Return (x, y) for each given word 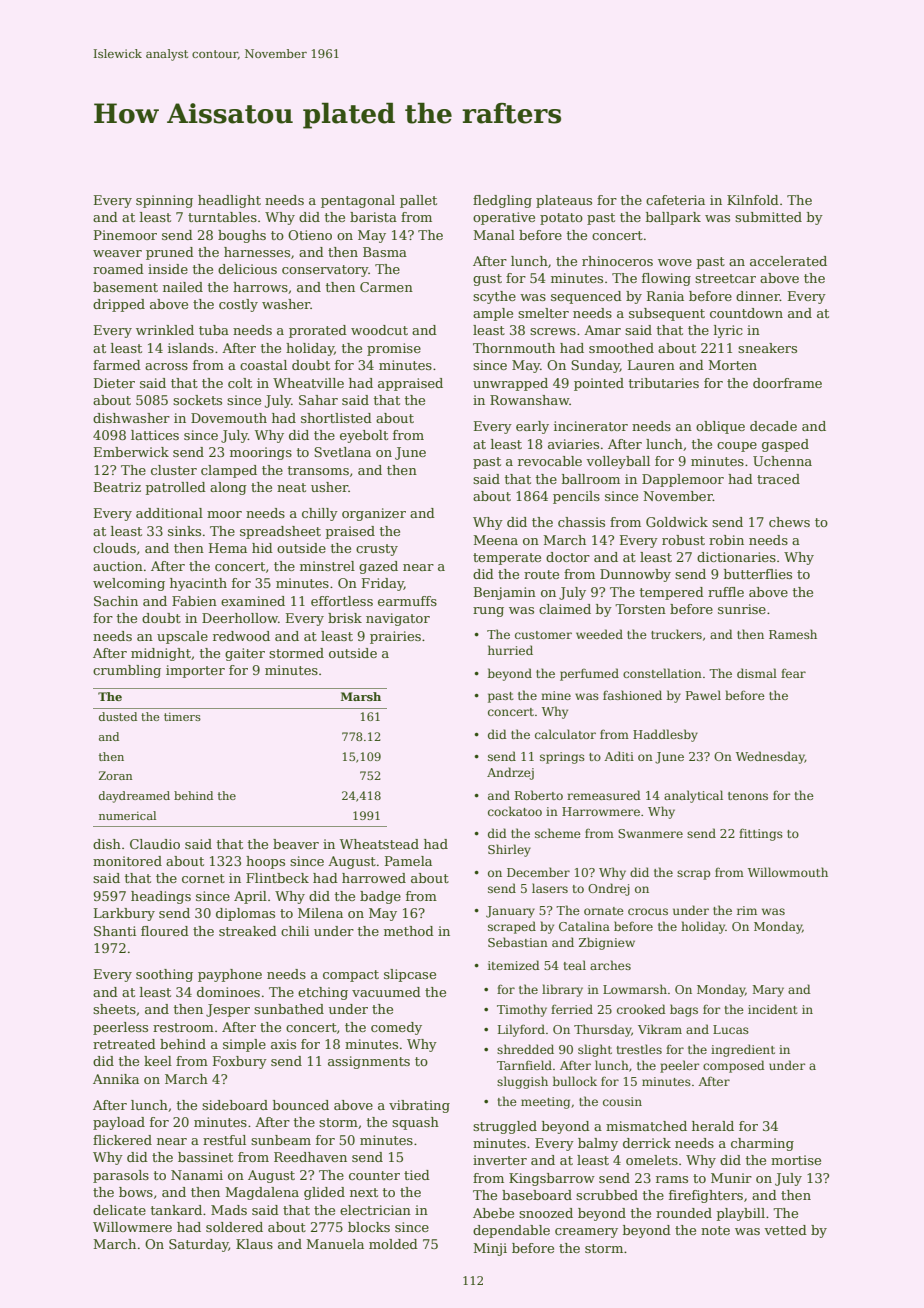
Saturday (199, 1245)
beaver (296, 844)
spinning (164, 201)
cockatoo (515, 811)
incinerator (591, 426)
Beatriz (117, 487)
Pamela (408, 861)
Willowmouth (788, 872)
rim (747, 910)
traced (778, 479)
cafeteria (675, 200)
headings (161, 897)
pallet (418, 201)
